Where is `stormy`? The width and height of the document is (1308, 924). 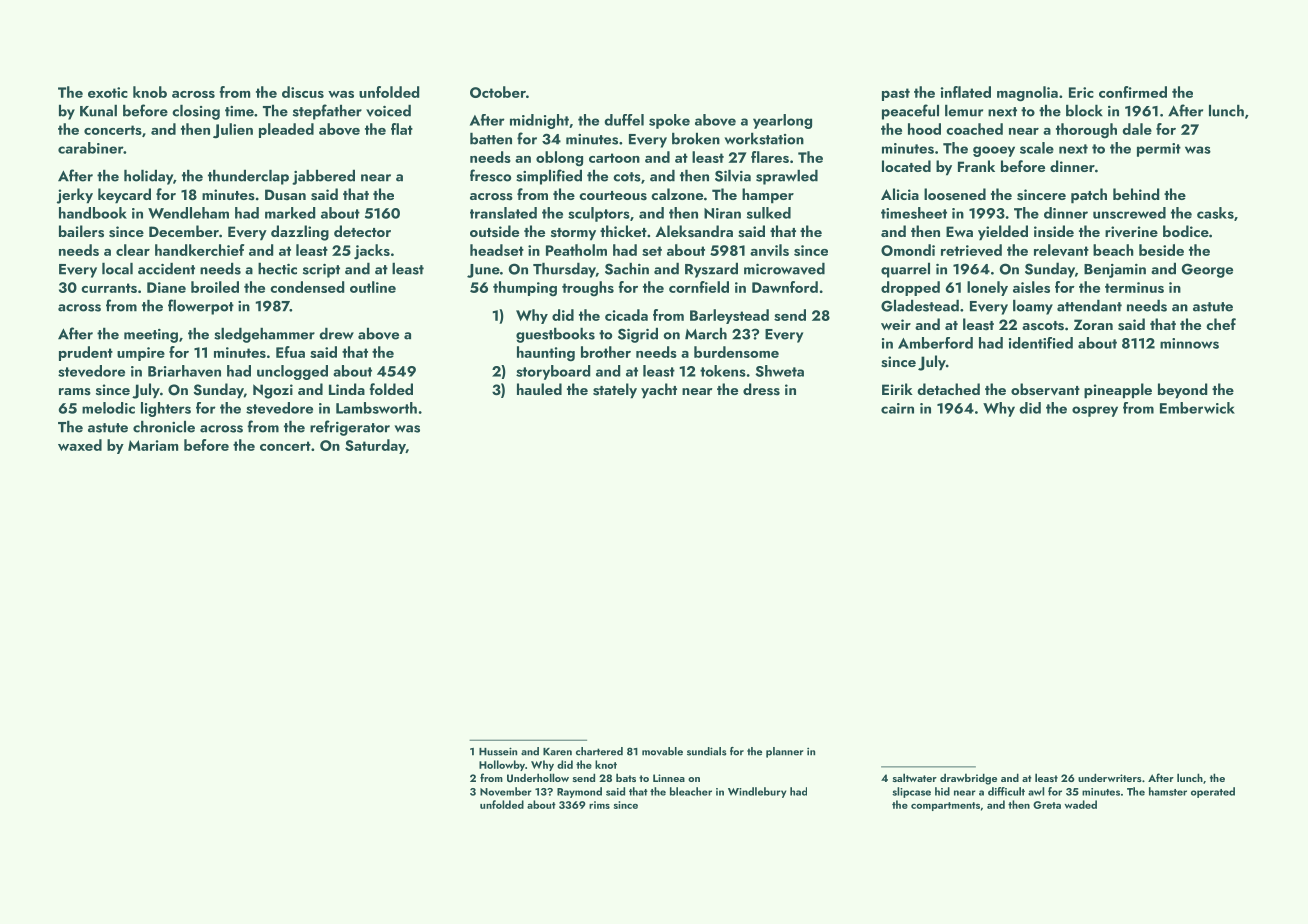
stormy is located at coordinates (573, 234).
